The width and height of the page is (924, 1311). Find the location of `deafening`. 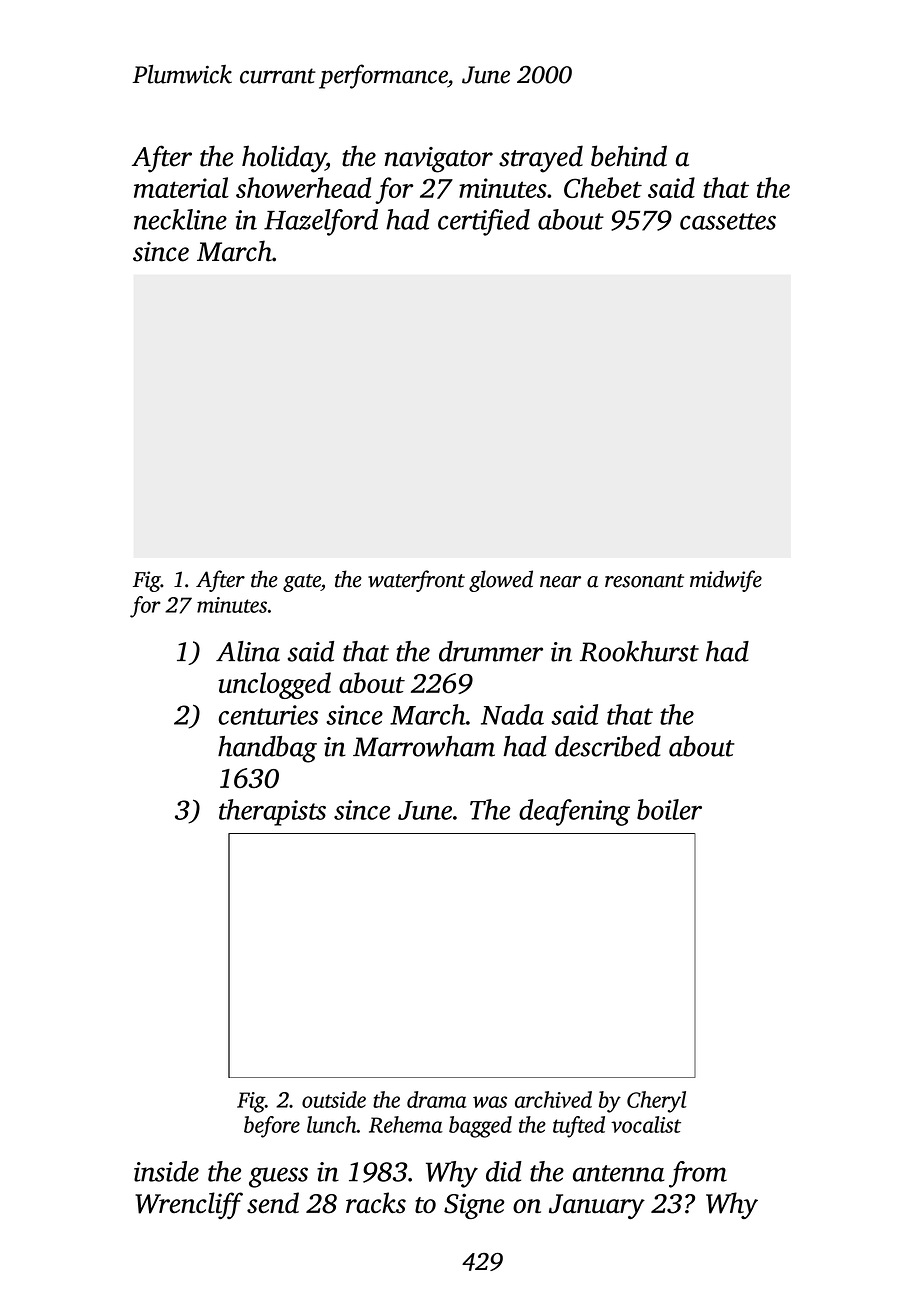

deafening is located at coordinates (574, 812).
